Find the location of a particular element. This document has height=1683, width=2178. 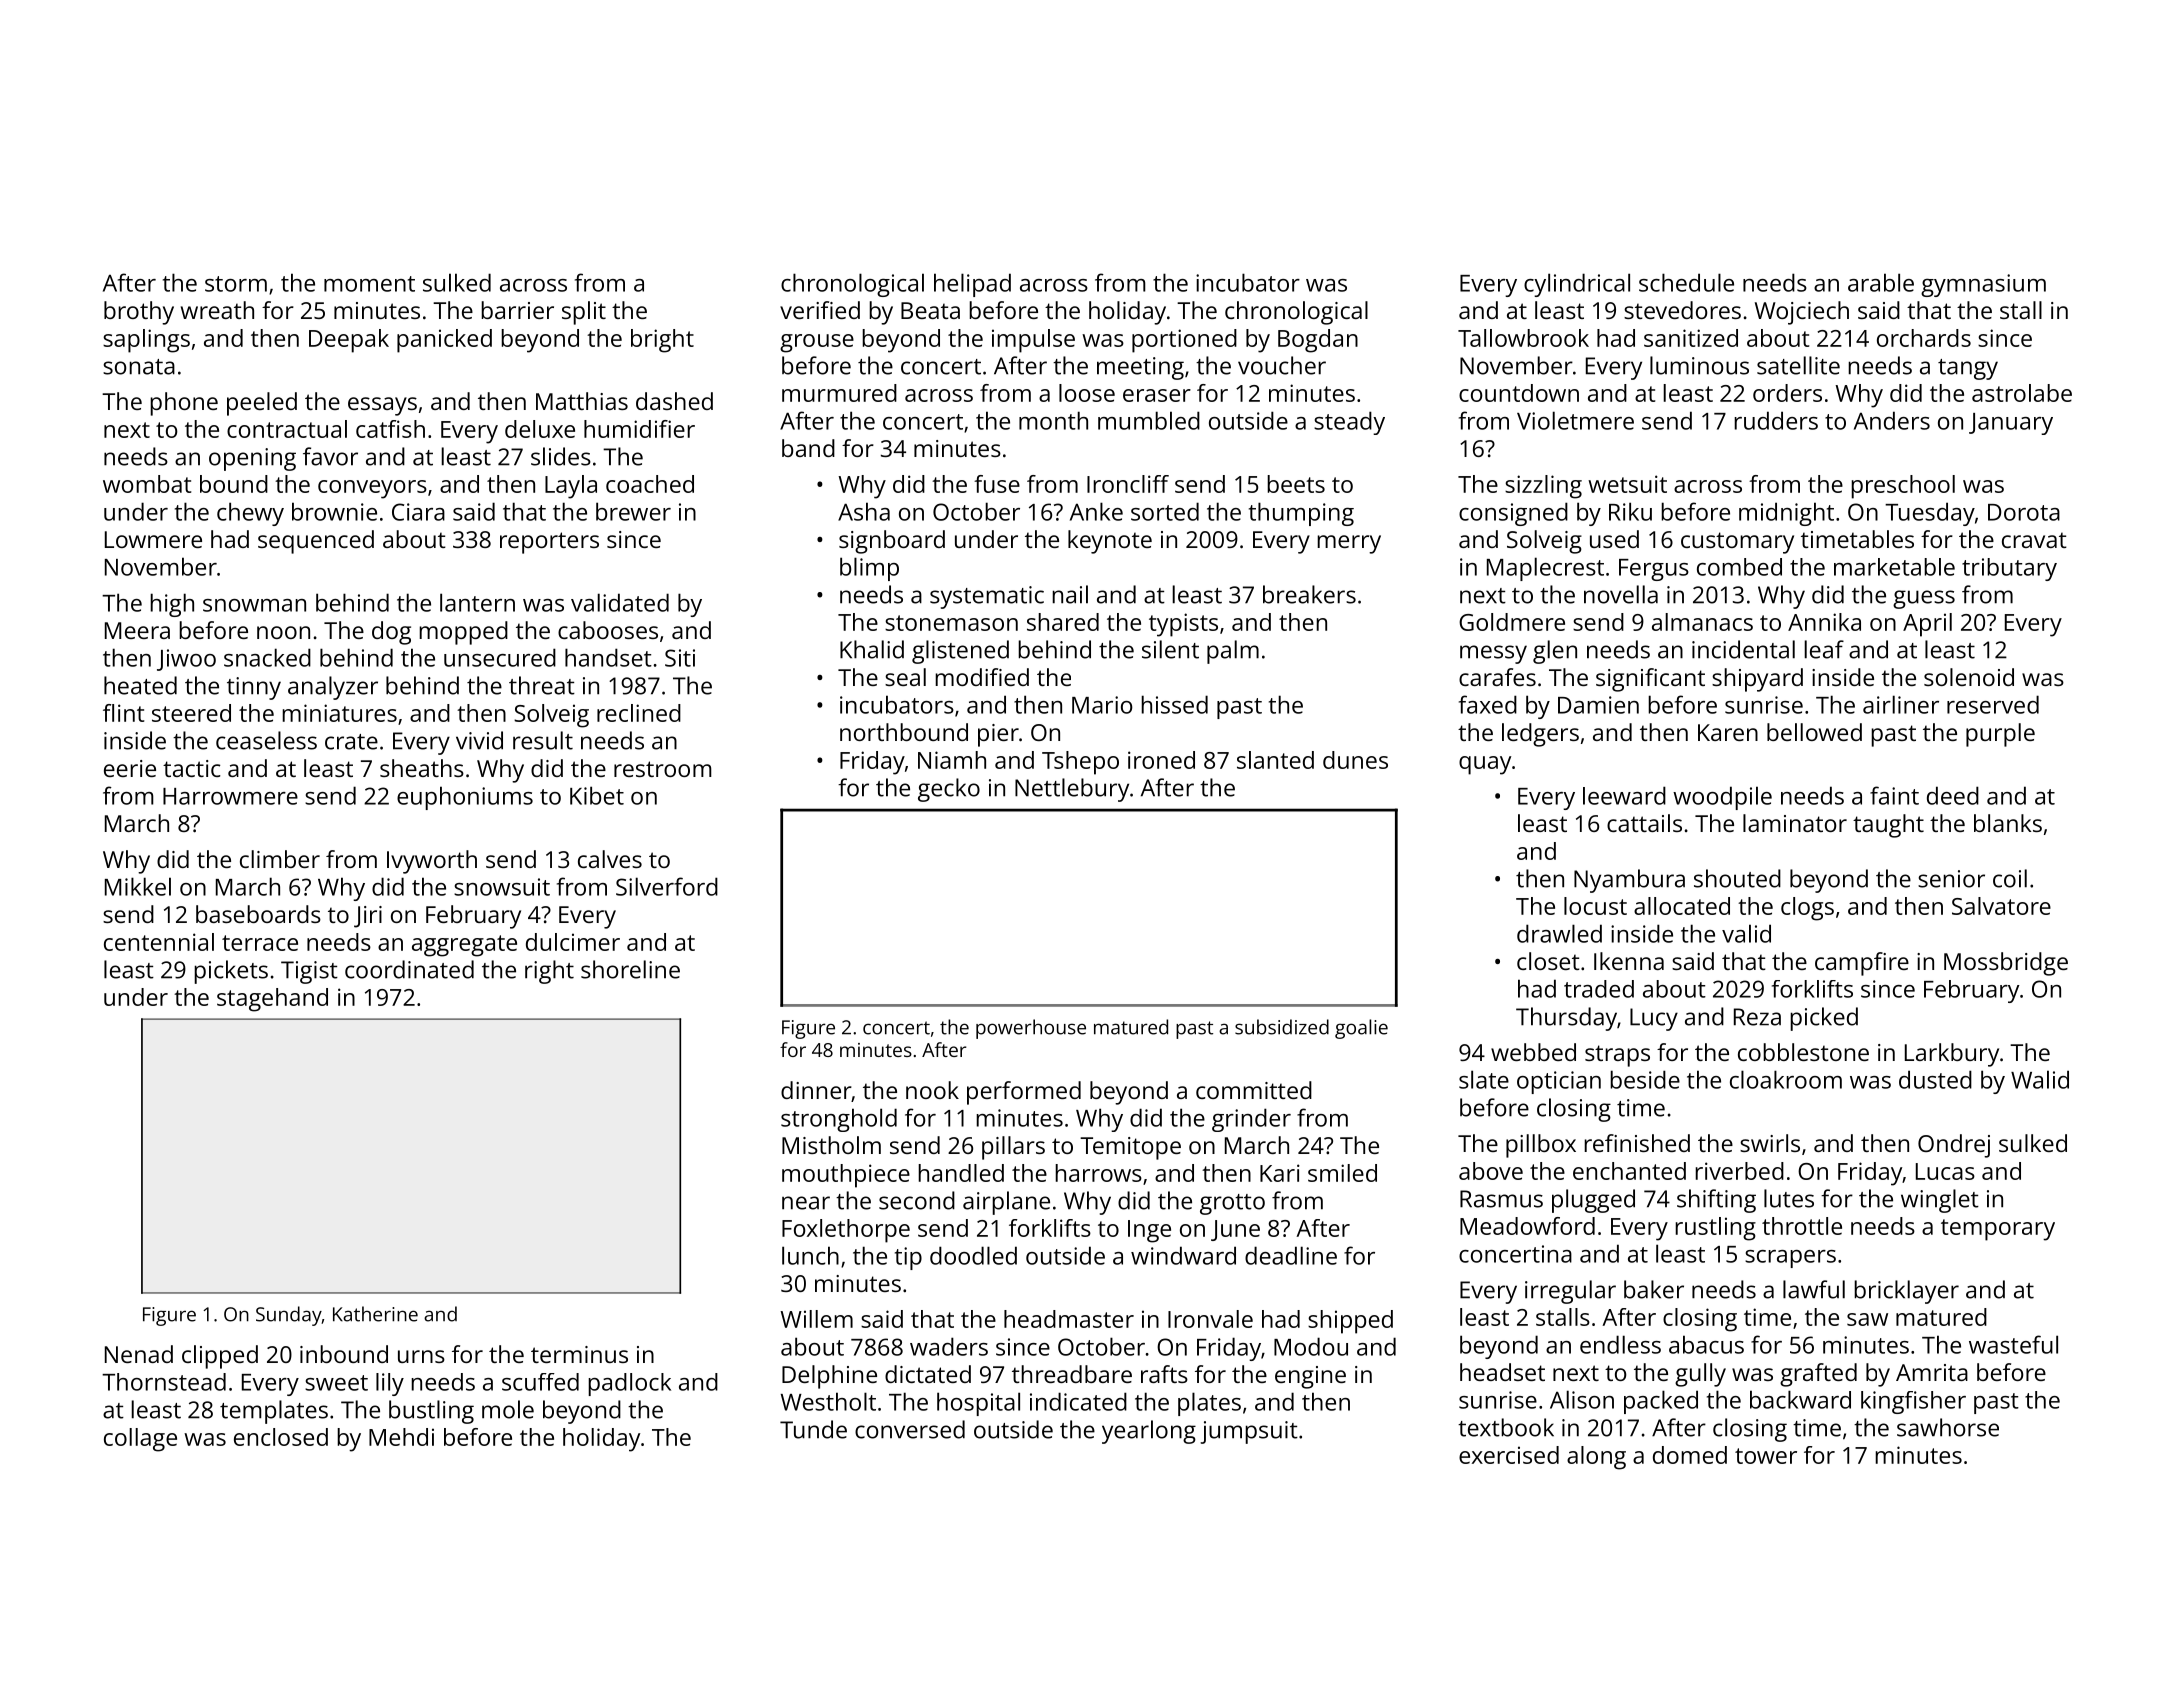

moment is located at coordinates (369, 284).
